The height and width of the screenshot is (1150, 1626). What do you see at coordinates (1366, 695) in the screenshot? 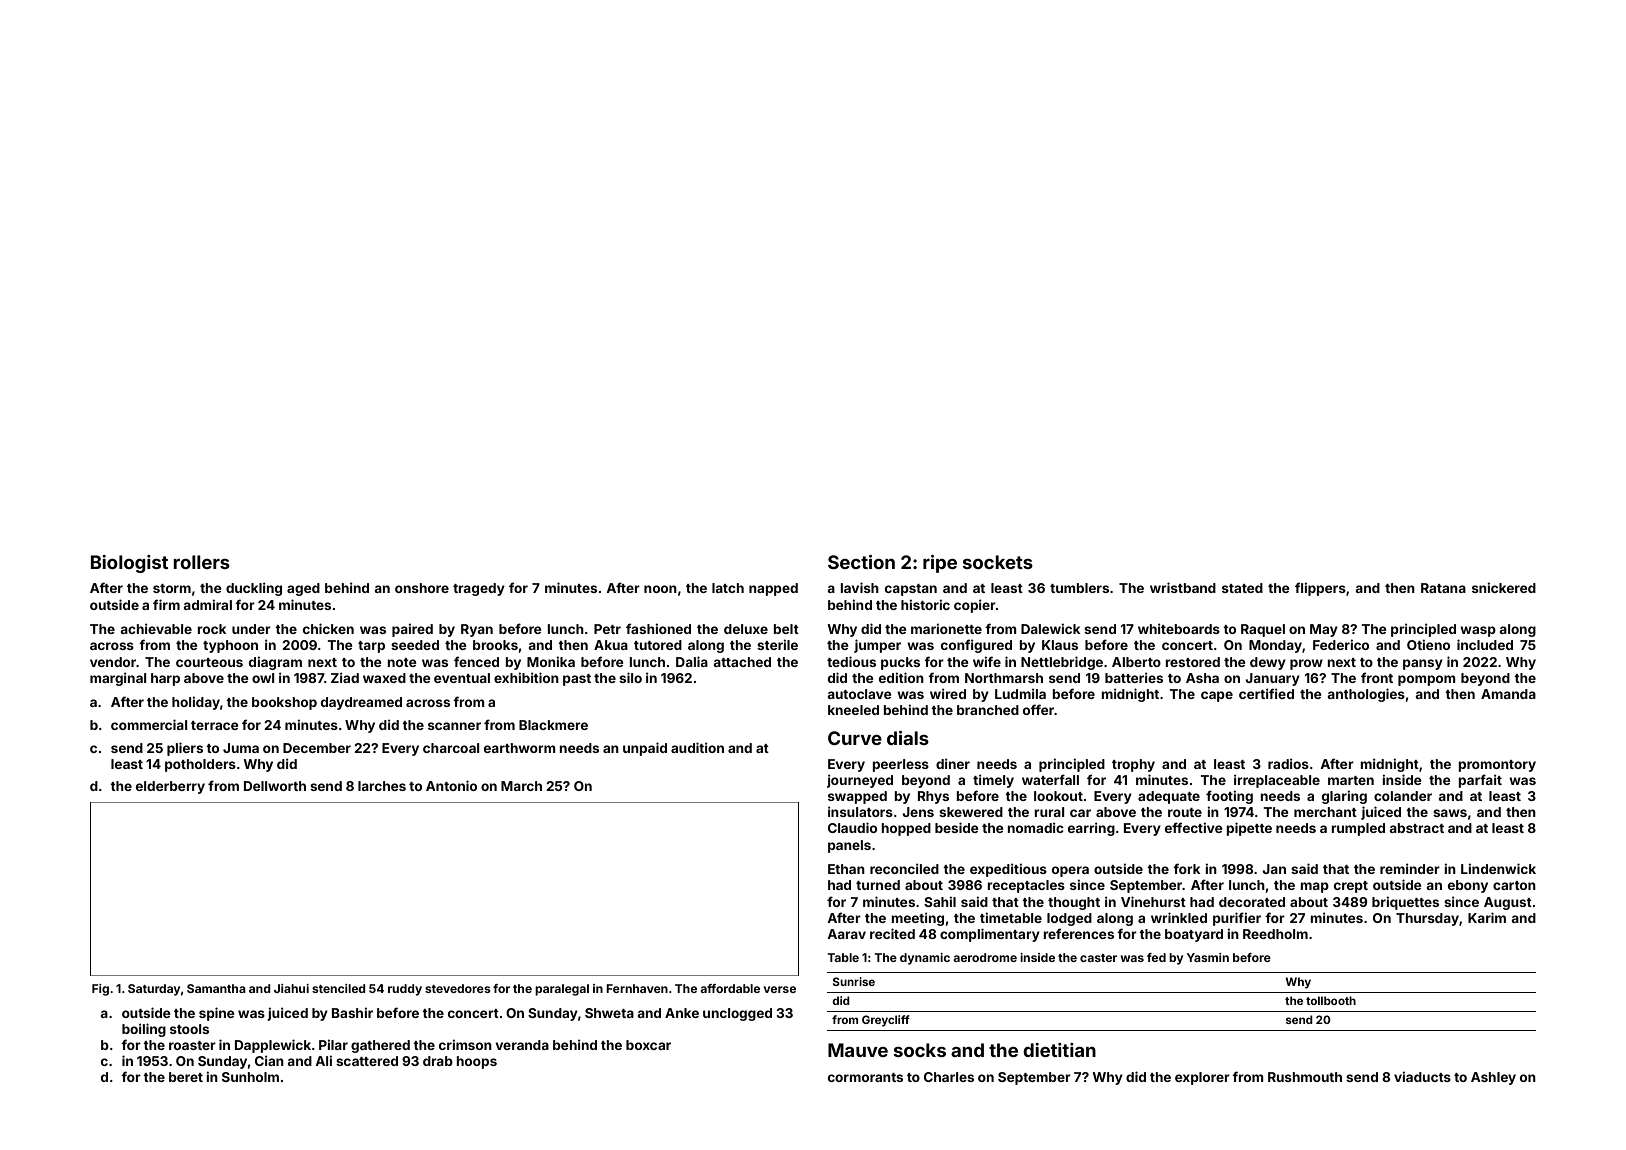
I see `anthologies` at bounding box center [1366, 695].
